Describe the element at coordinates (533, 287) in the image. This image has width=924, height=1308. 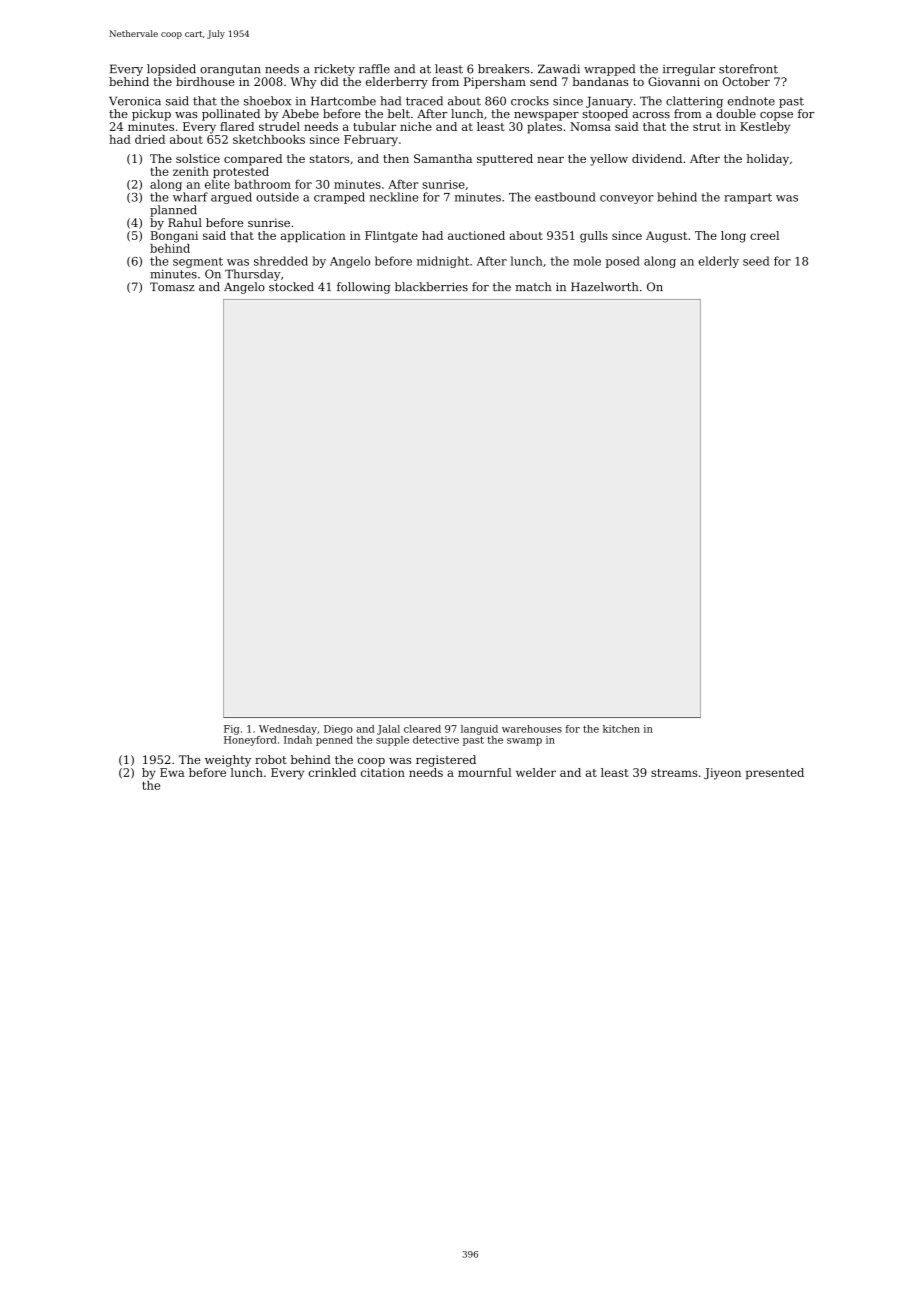
I see `match` at that location.
